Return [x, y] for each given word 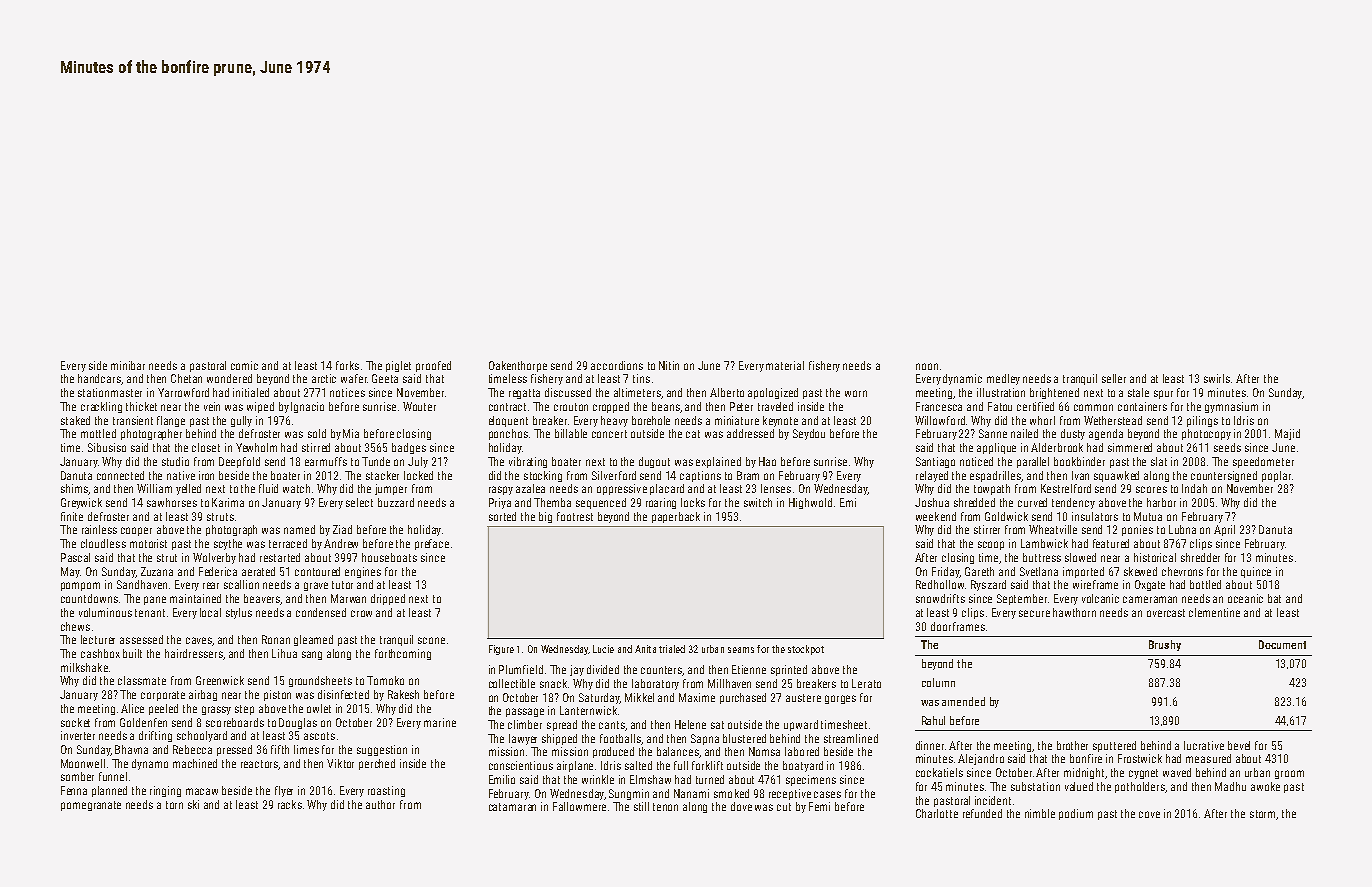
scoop [991, 545]
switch [758, 502]
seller [1114, 378]
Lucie [603, 649]
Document [1282, 644]
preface [432, 544]
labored [802, 751]
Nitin [669, 365]
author [380, 804]
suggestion [382, 750]
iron [206, 475]
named [299, 529]
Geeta [385, 378]
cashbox [100, 653]
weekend [936, 516]
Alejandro [981, 759]
